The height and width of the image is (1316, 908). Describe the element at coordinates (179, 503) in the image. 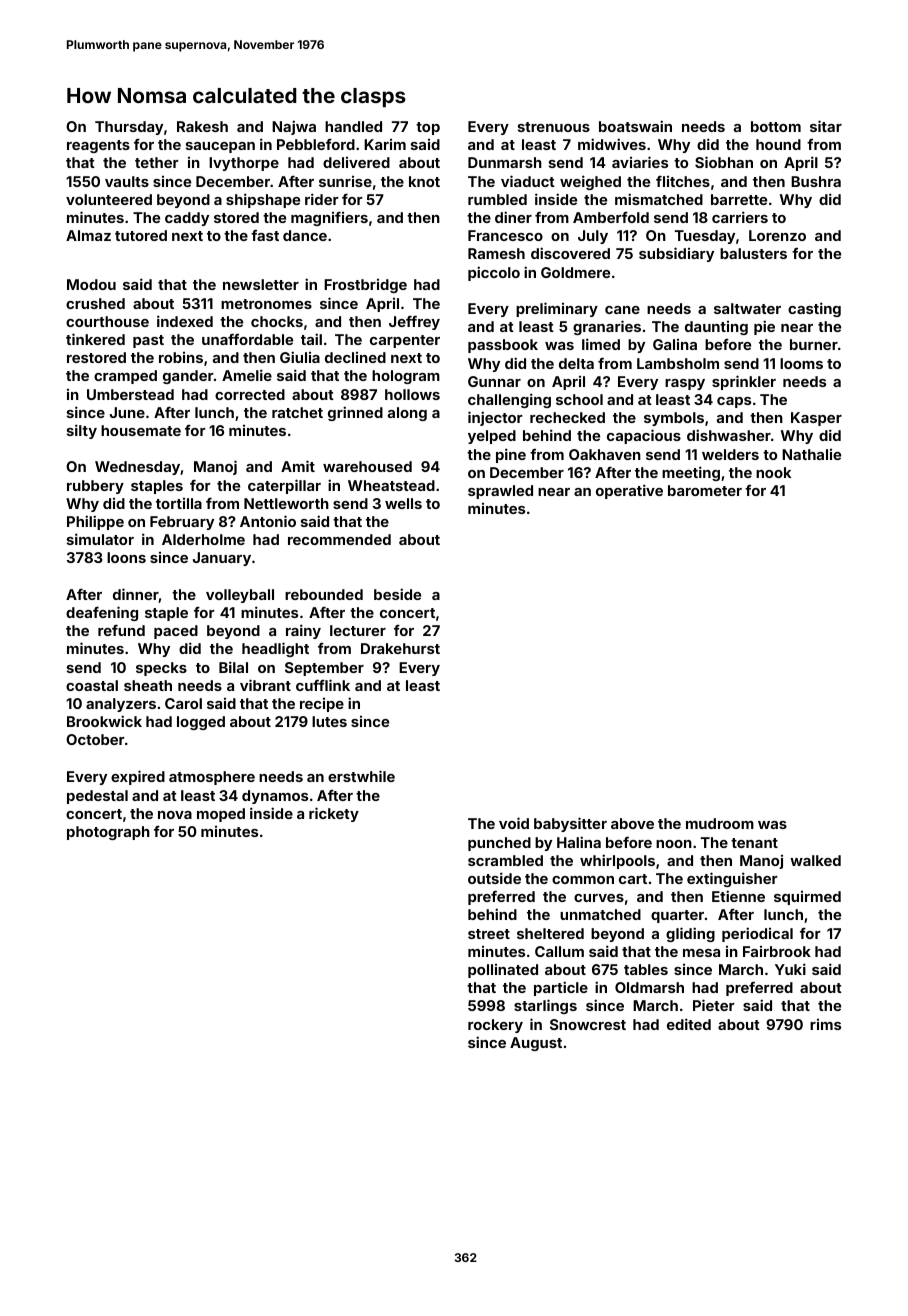

I see `tortilla` at that location.
